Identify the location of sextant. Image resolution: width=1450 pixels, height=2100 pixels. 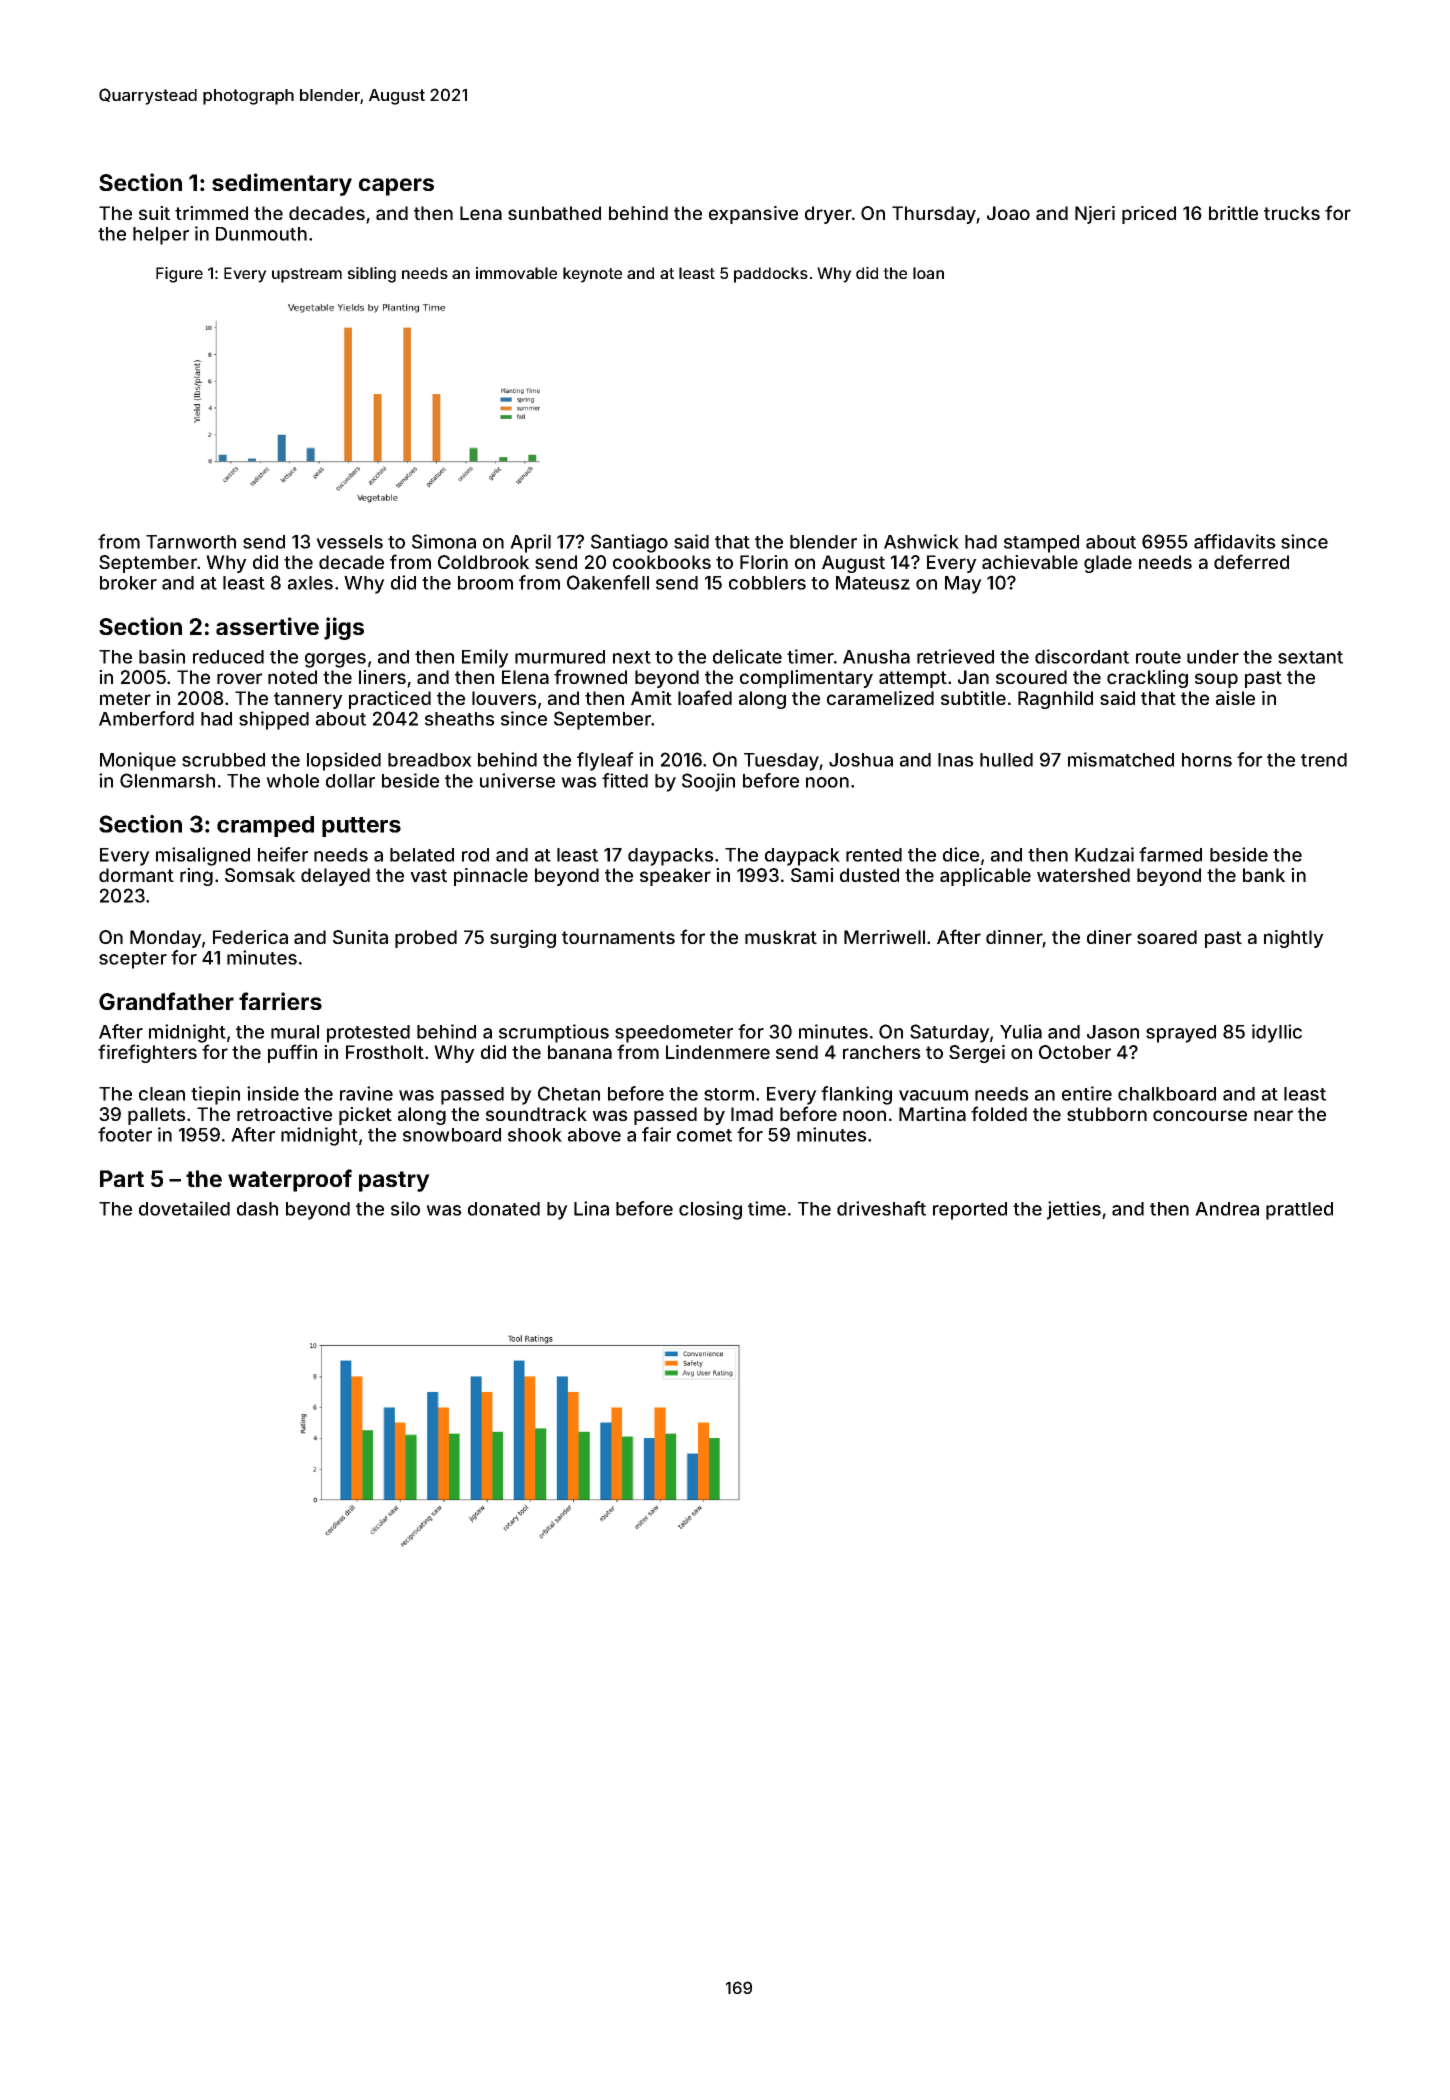
(1310, 657).
